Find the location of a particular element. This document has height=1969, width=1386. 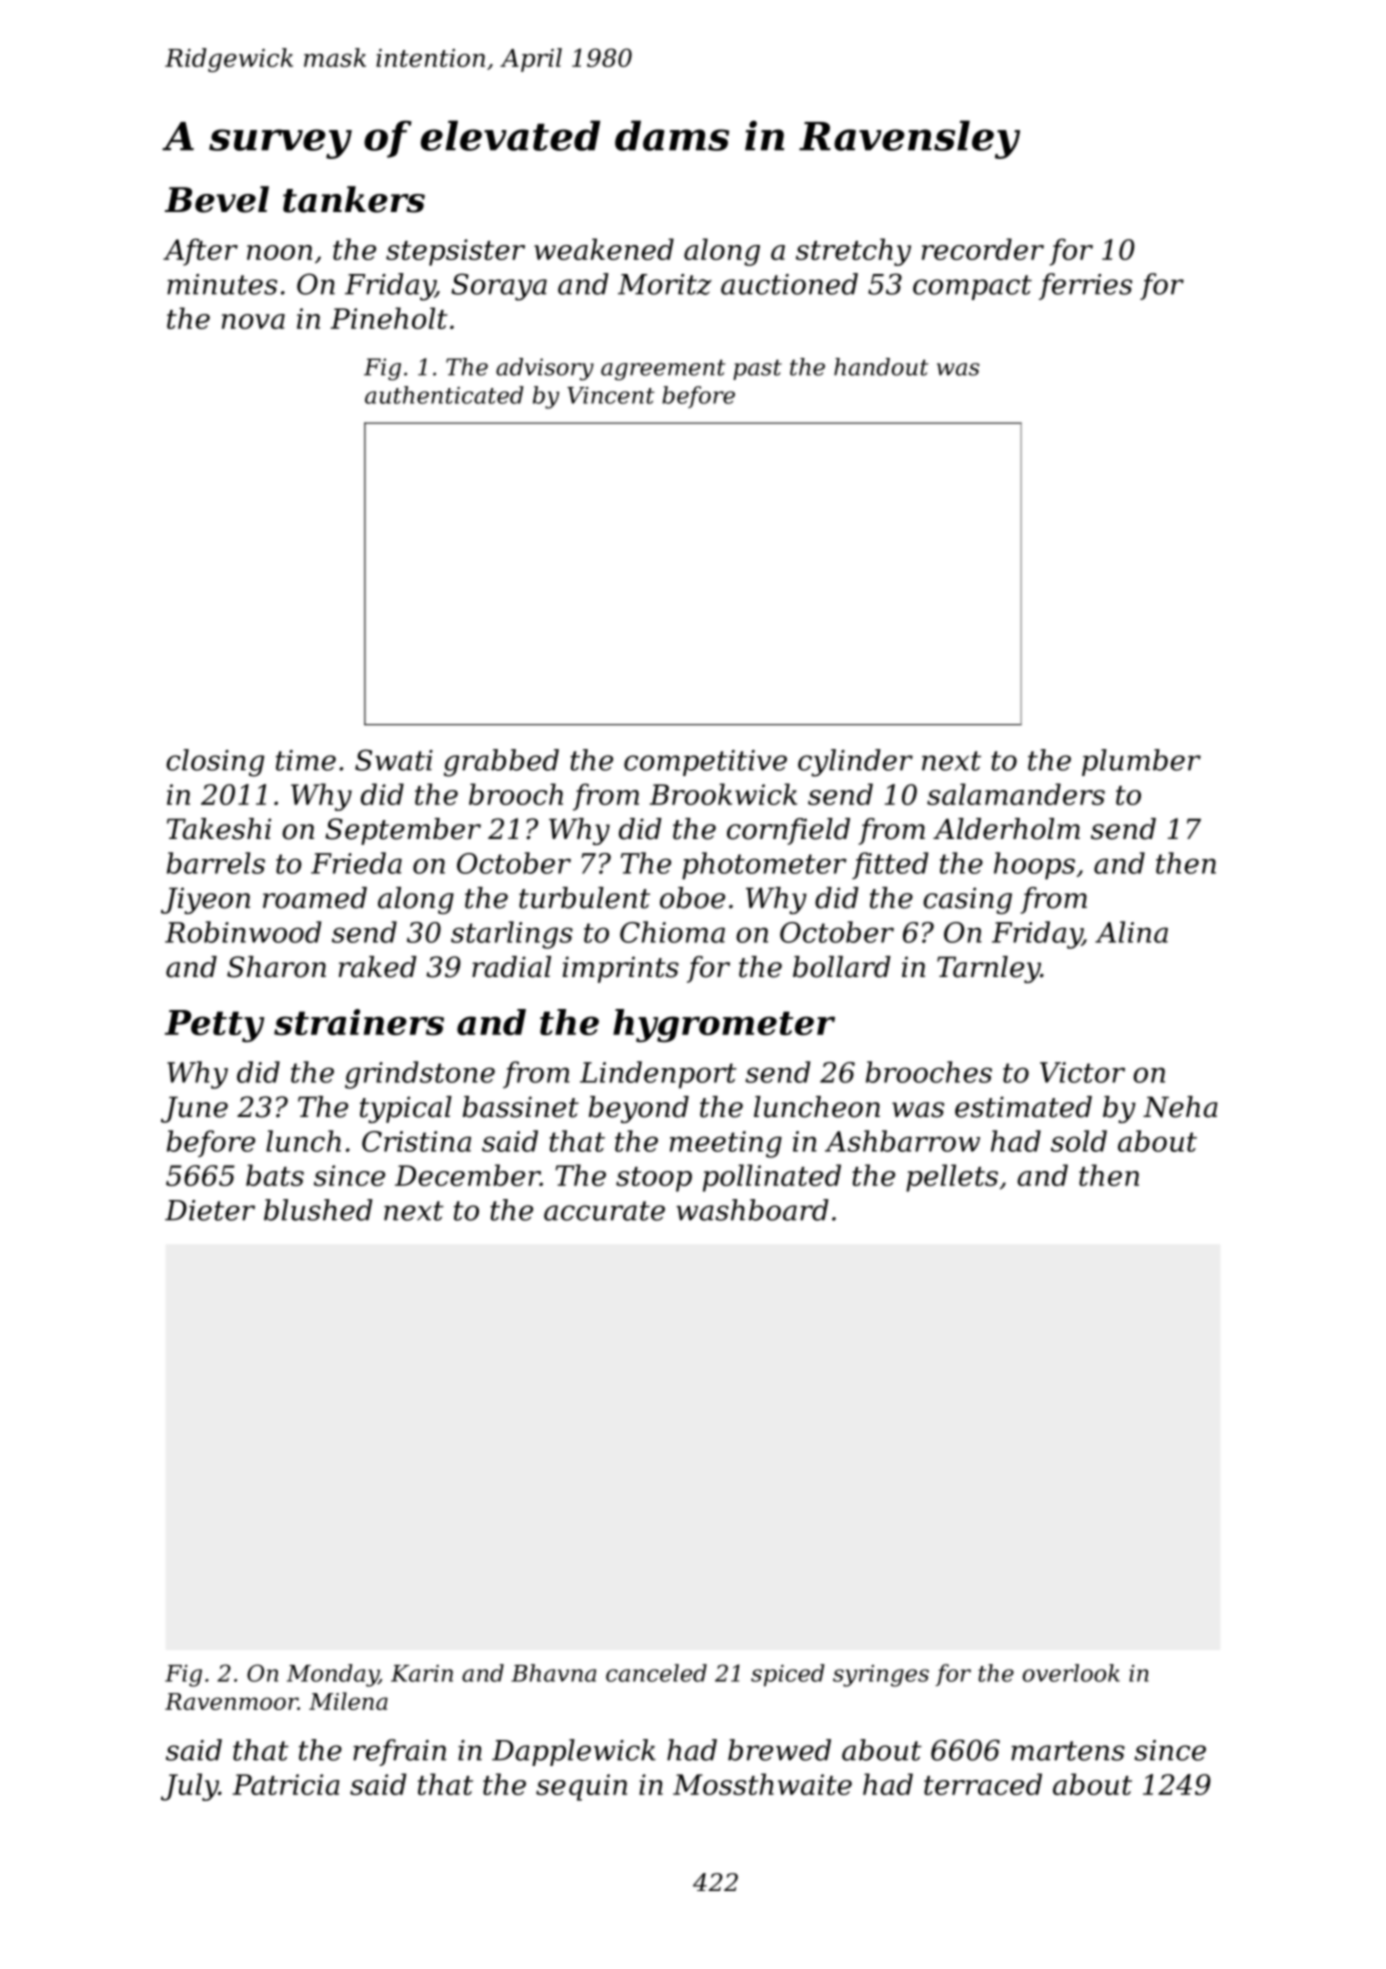

closing is located at coordinates (215, 763).
